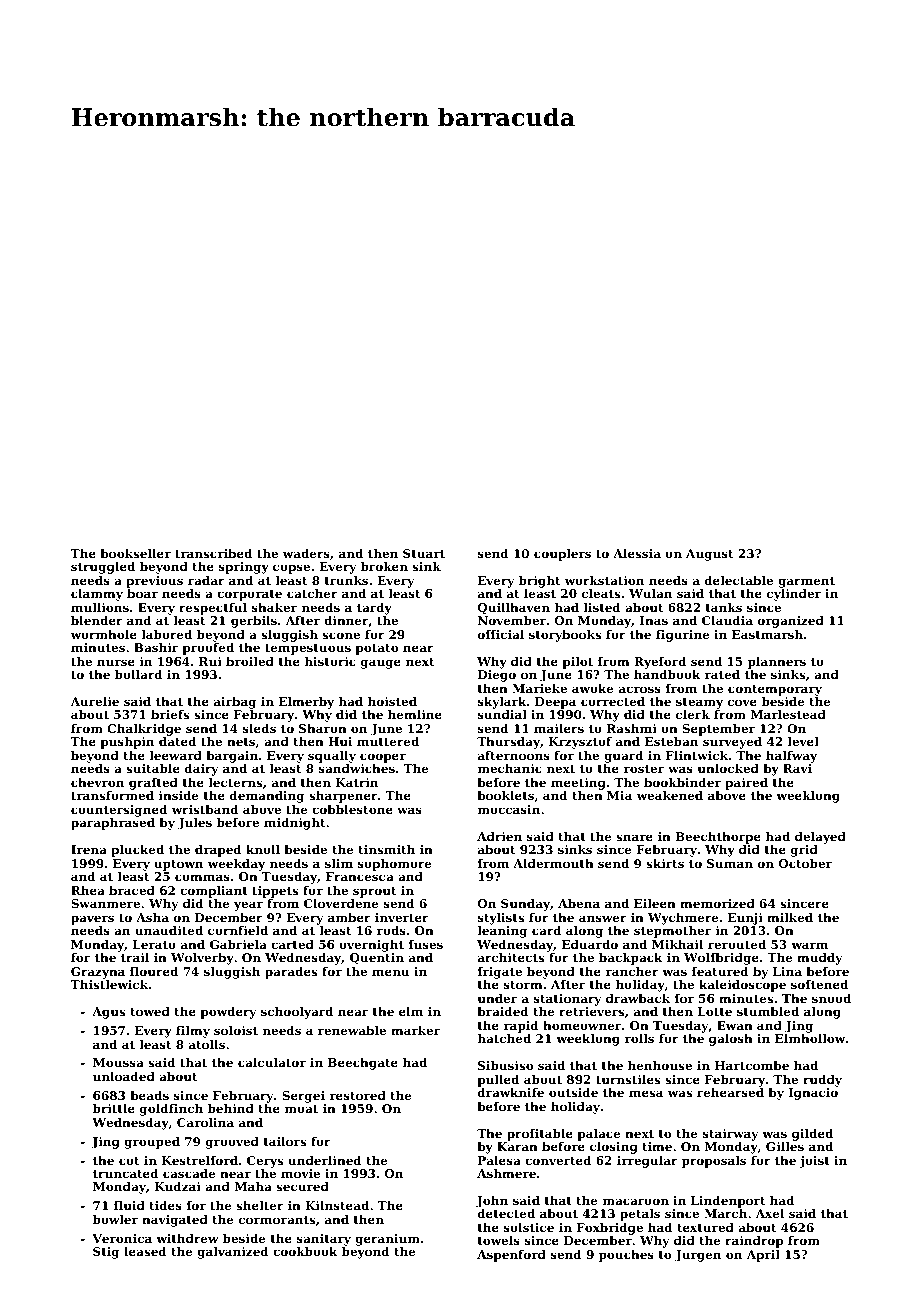 This screenshot has width=924, height=1308. I want to click on August, so click(709, 555).
